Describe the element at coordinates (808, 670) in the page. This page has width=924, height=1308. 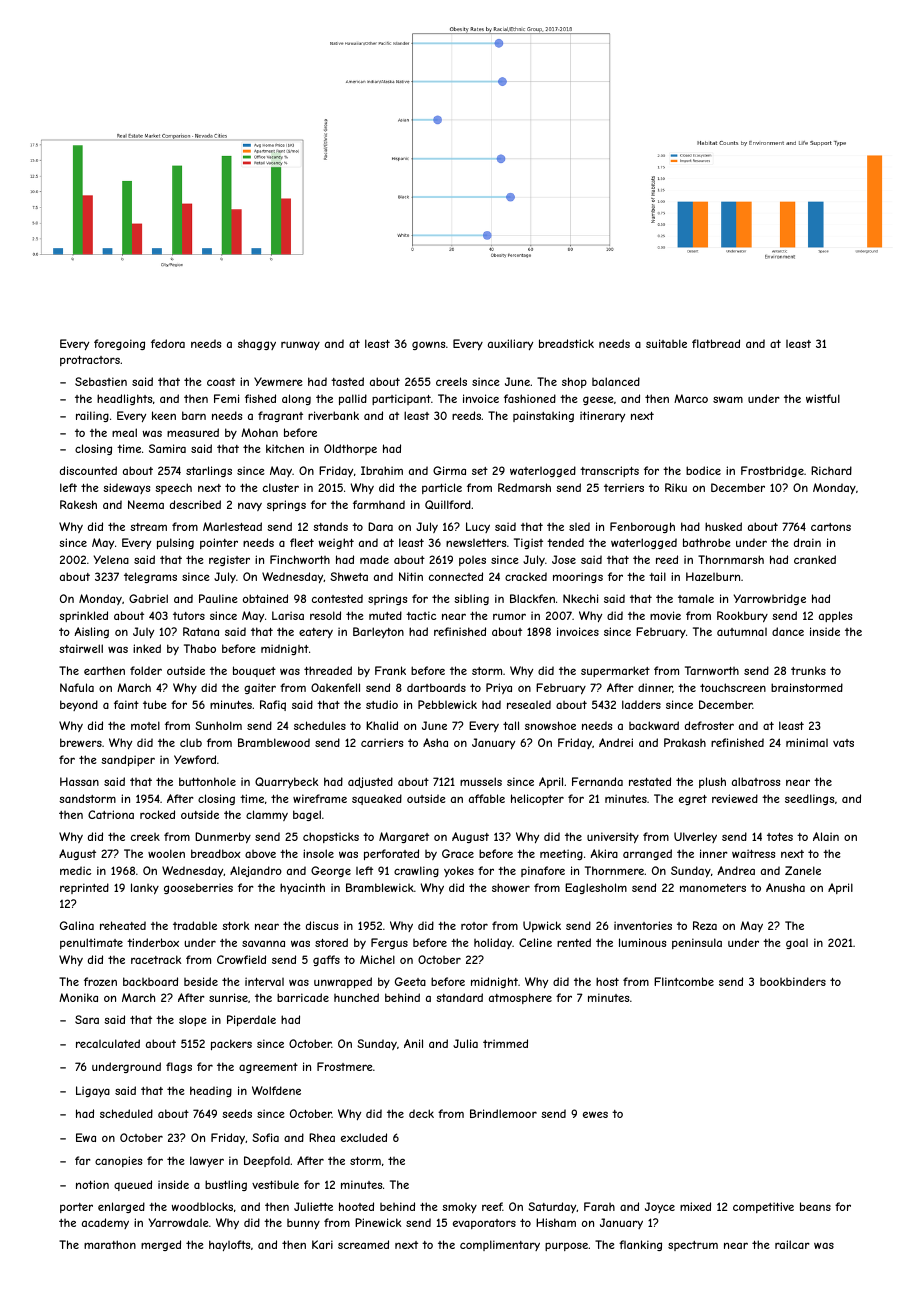
I see `trunks` at that location.
